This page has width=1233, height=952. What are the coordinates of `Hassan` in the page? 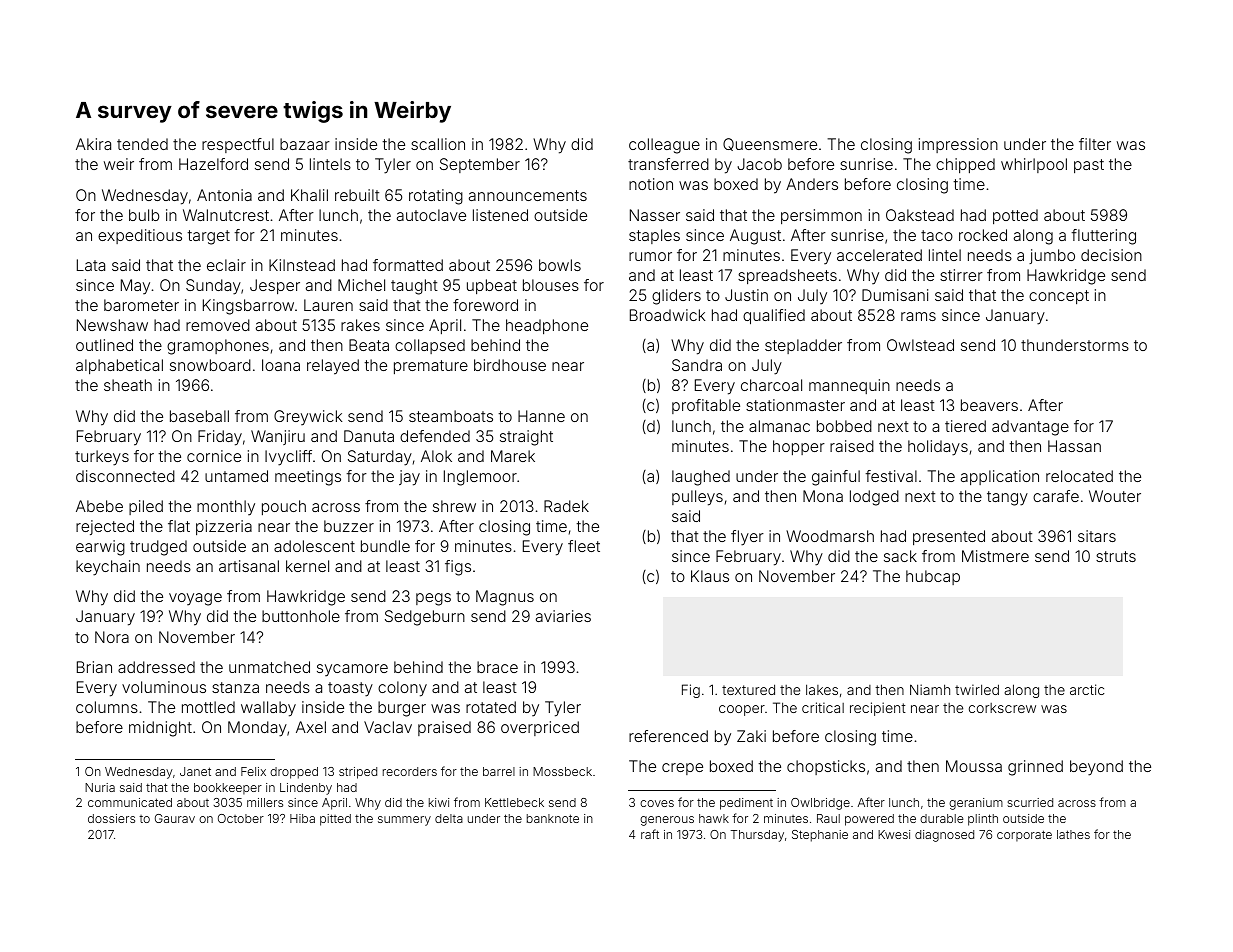 It's located at (1074, 446).
